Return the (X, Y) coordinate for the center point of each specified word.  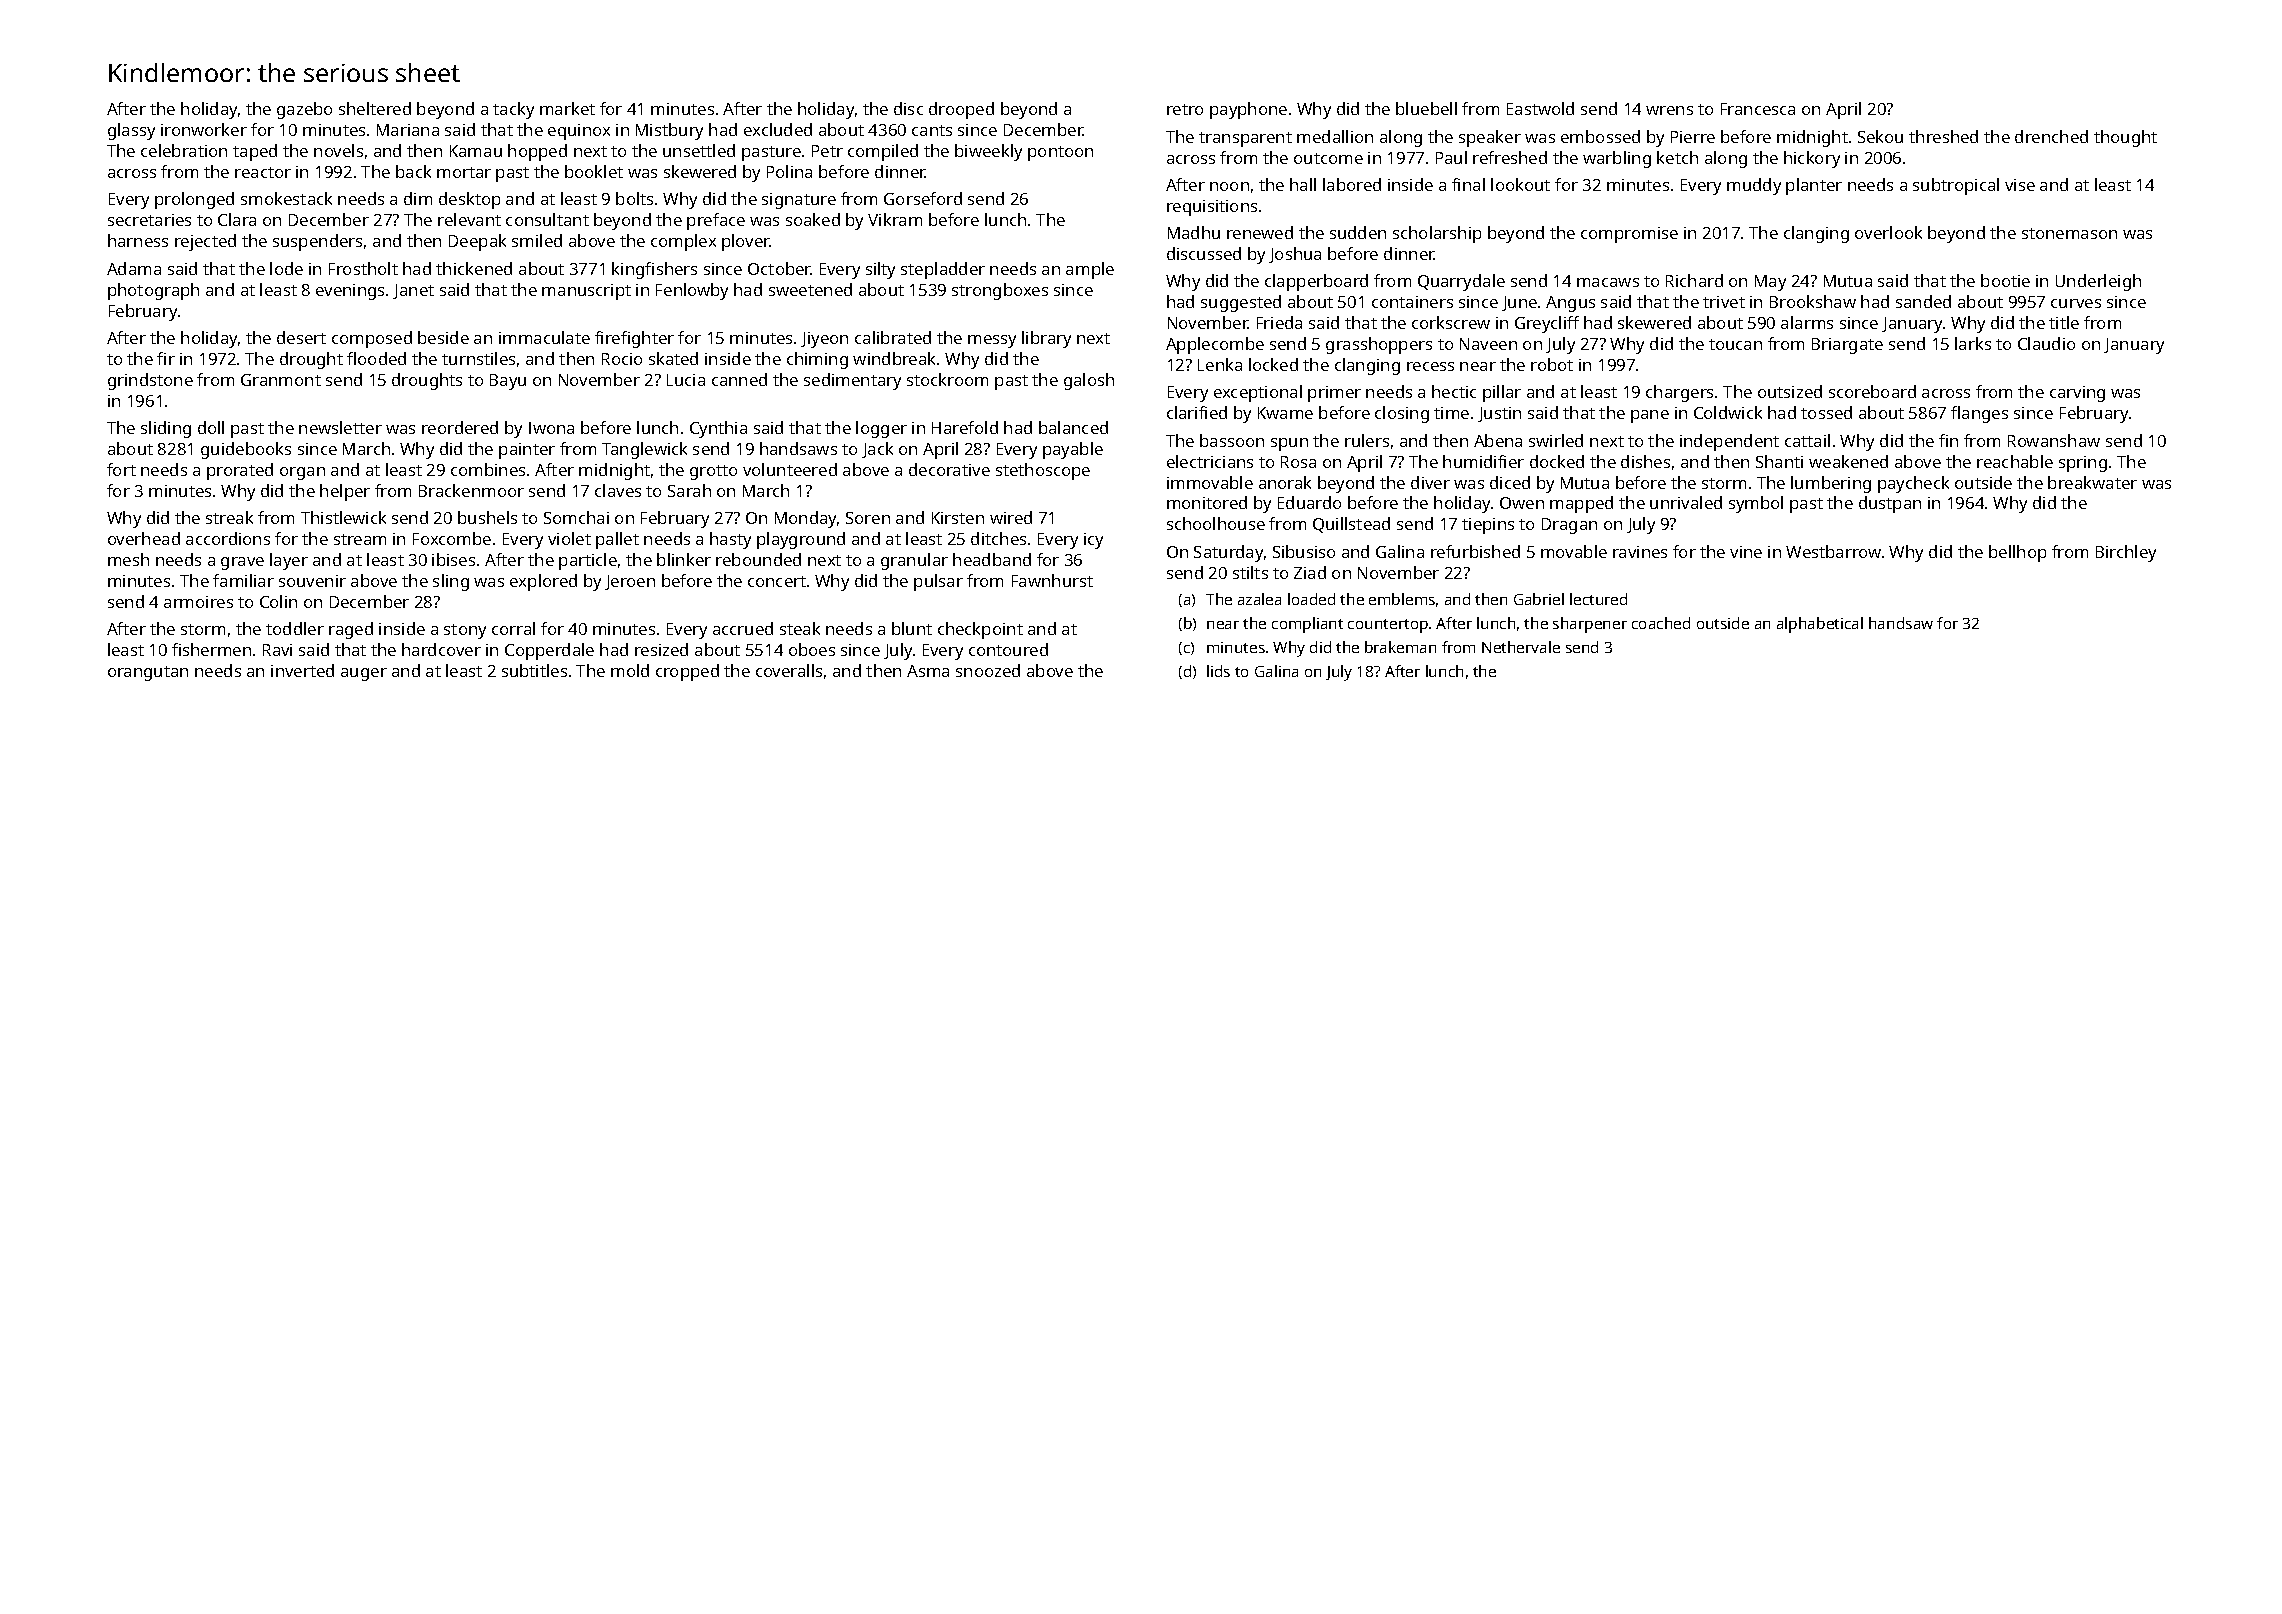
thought (2125, 138)
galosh (1089, 381)
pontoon (1060, 153)
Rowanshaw (2054, 440)
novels (338, 150)
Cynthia (718, 429)
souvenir (312, 581)
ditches (998, 538)
